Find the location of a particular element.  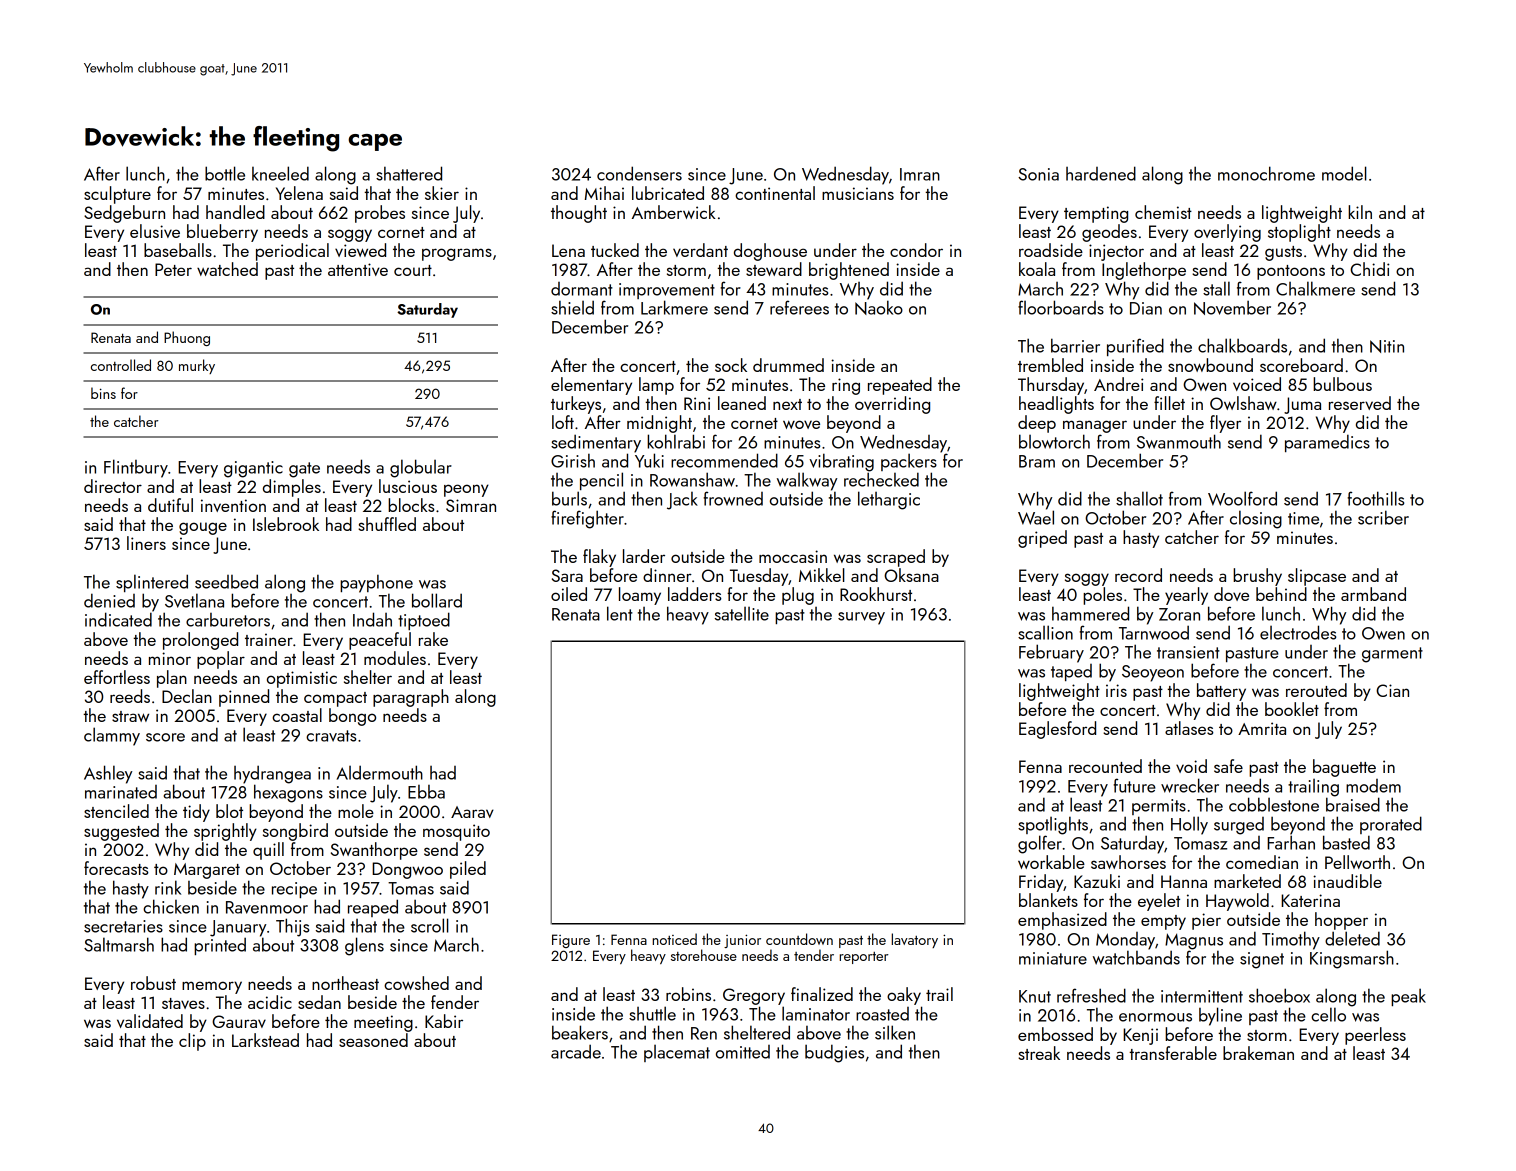

chemist is located at coordinates (1163, 212).
